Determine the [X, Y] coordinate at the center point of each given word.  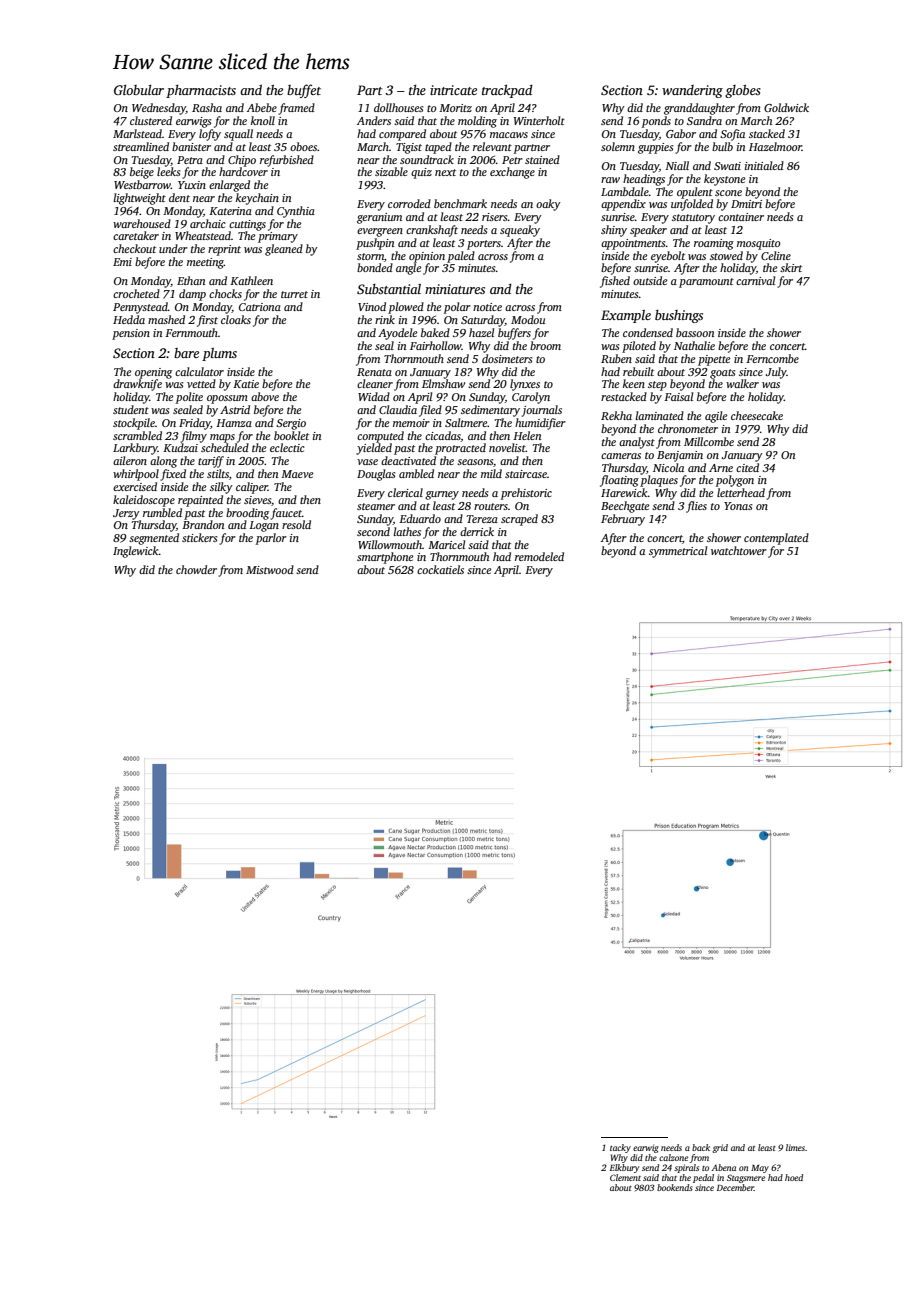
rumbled [162, 512]
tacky [620, 1148]
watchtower [739, 550]
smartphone [385, 558]
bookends [675, 1187]
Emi [122, 262]
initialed [764, 165]
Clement [625, 1177]
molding [477, 122]
